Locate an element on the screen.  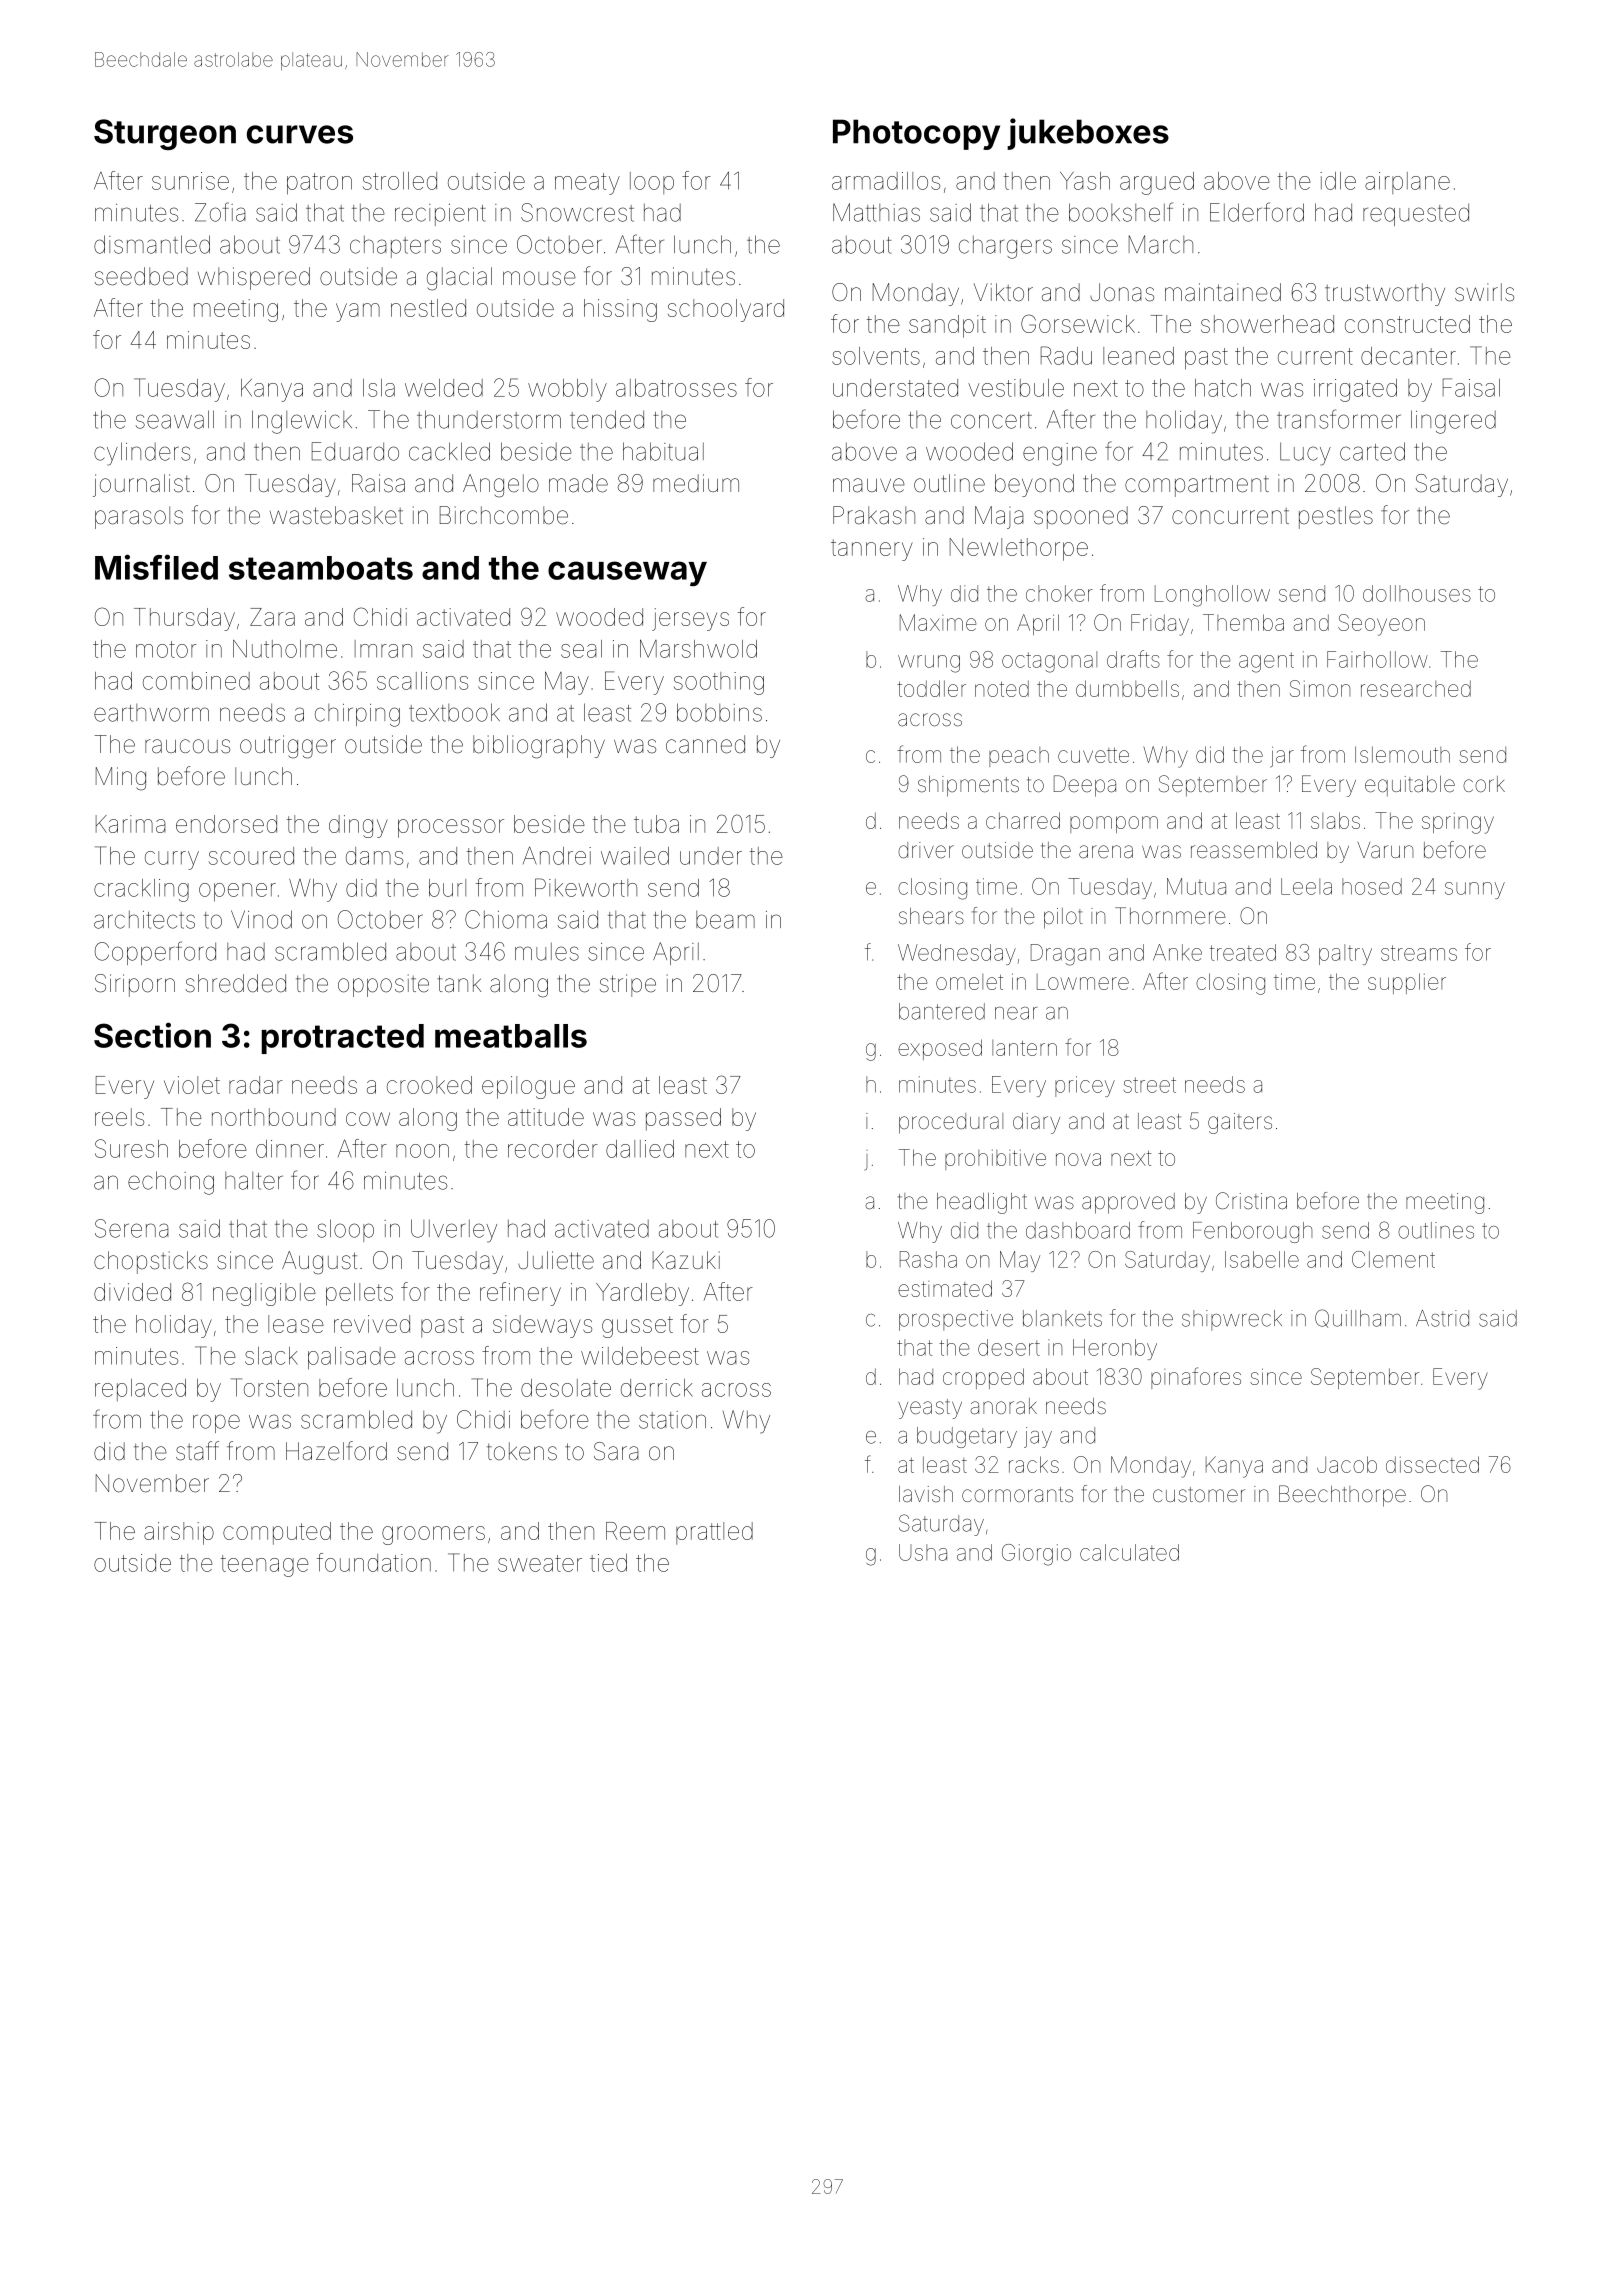
supplier is located at coordinates (1407, 983).
